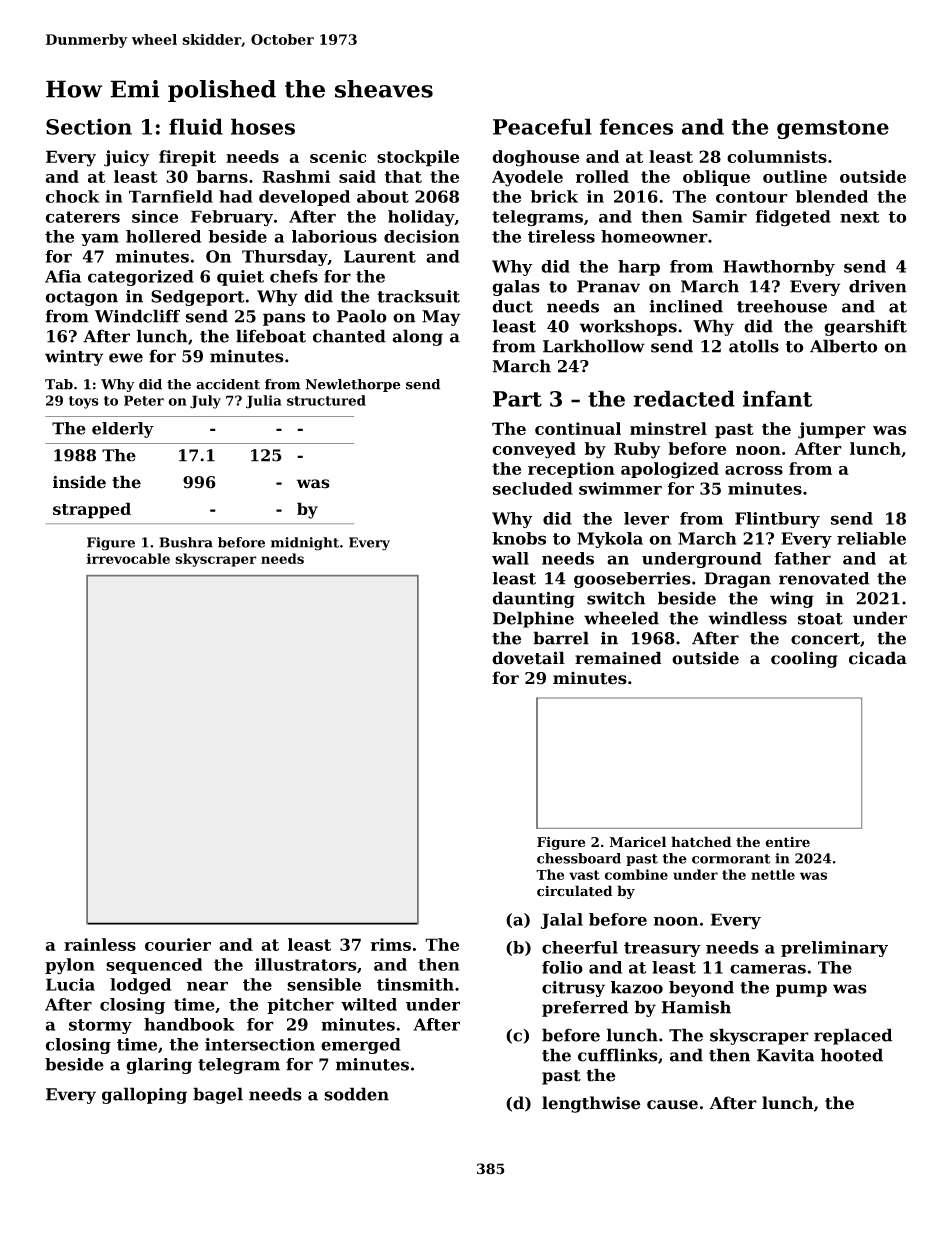  Describe the element at coordinates (738, 580) in the screenshot. I see `Dragan` at that location.
